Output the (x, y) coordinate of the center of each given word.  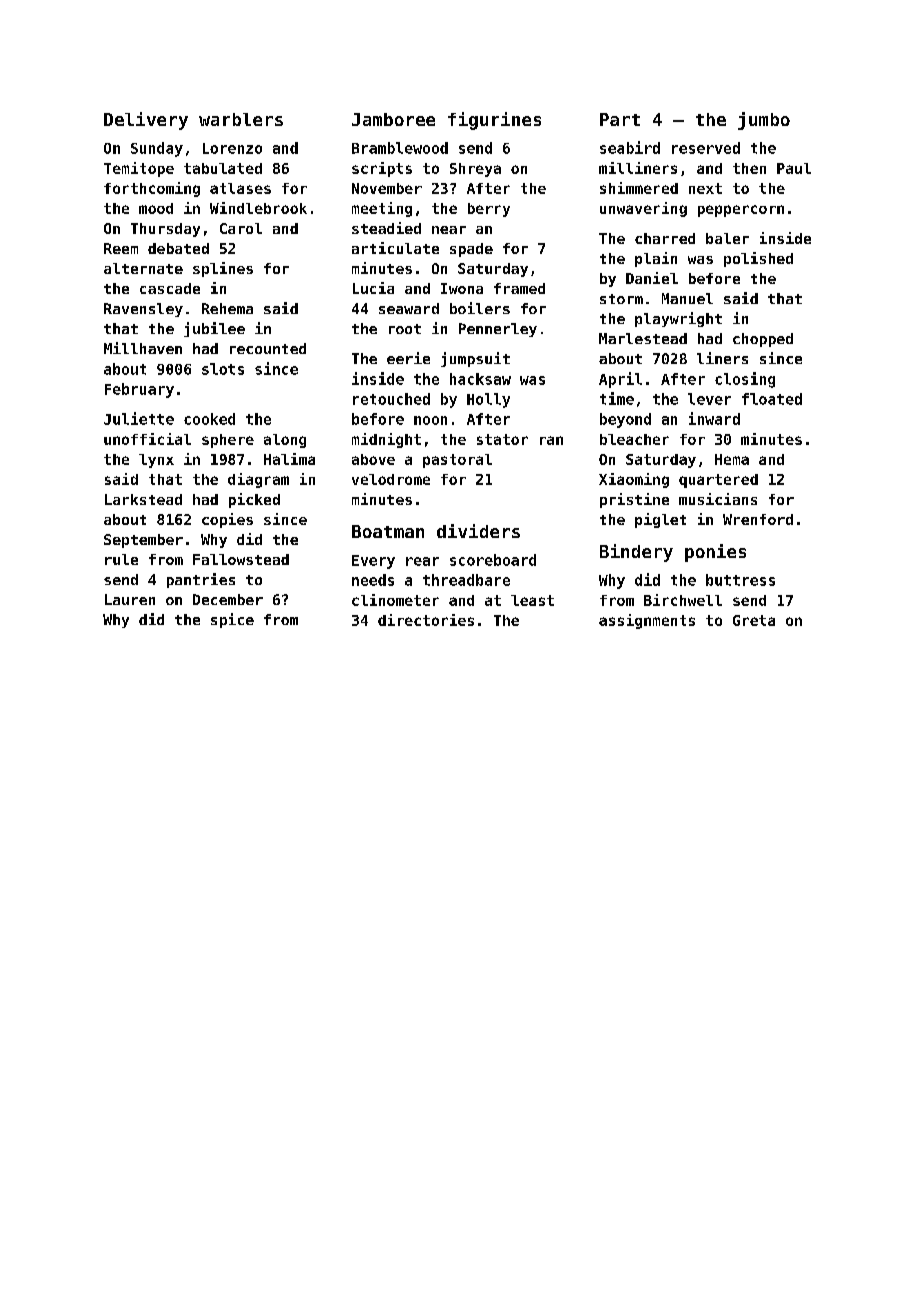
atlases (240, 188)
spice (232, 620)
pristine (634, 500)
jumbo (764, 121)
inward (714, 418)
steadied (386, 228)
